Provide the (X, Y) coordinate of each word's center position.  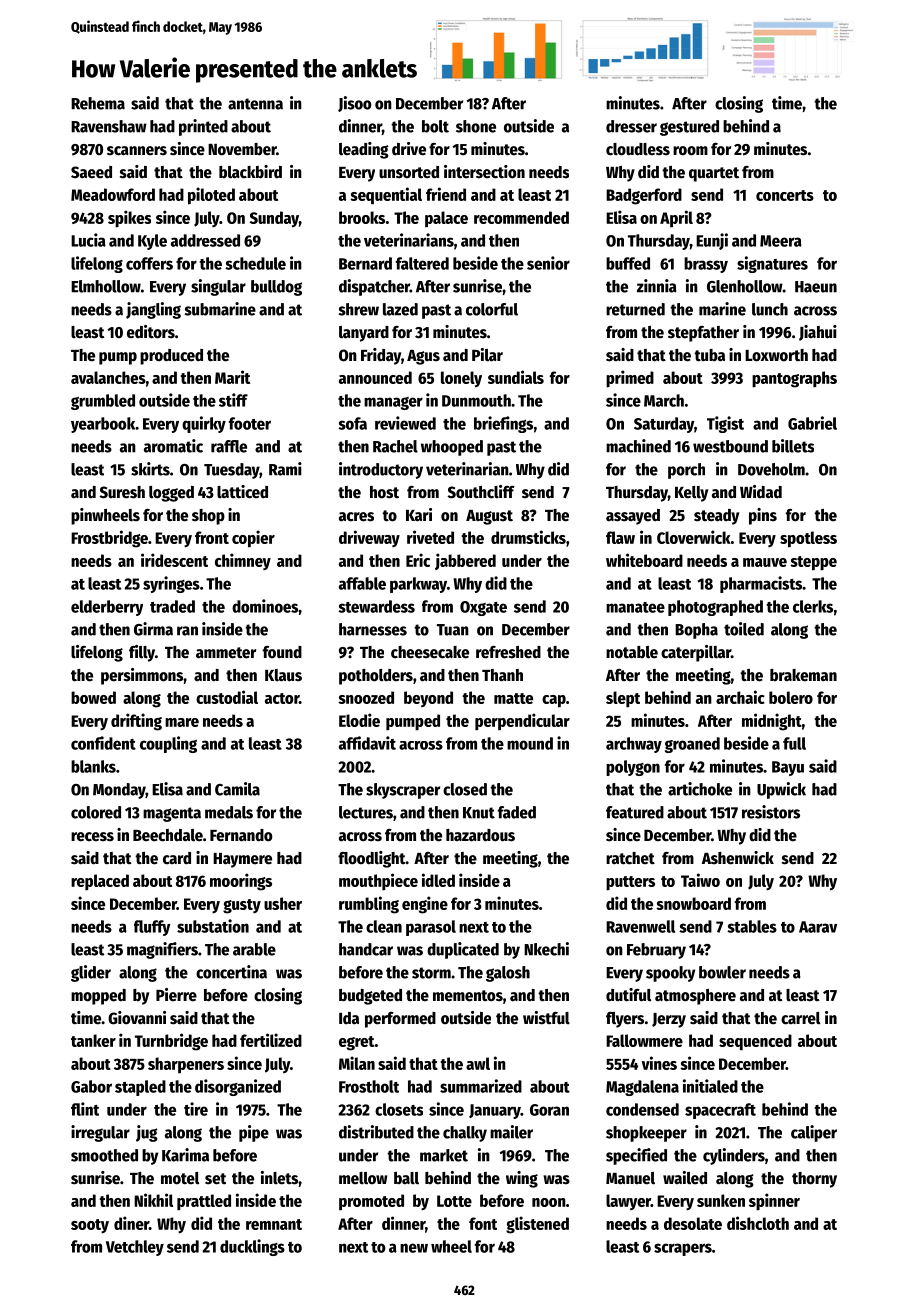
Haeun (816, 287)
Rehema (98, 103)
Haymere (242, 860)
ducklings (252, 1247)
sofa (352, 423)
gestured (689, 128)
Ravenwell (640, 926)
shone (476, 126)
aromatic (173, 446)
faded (517, 812)
